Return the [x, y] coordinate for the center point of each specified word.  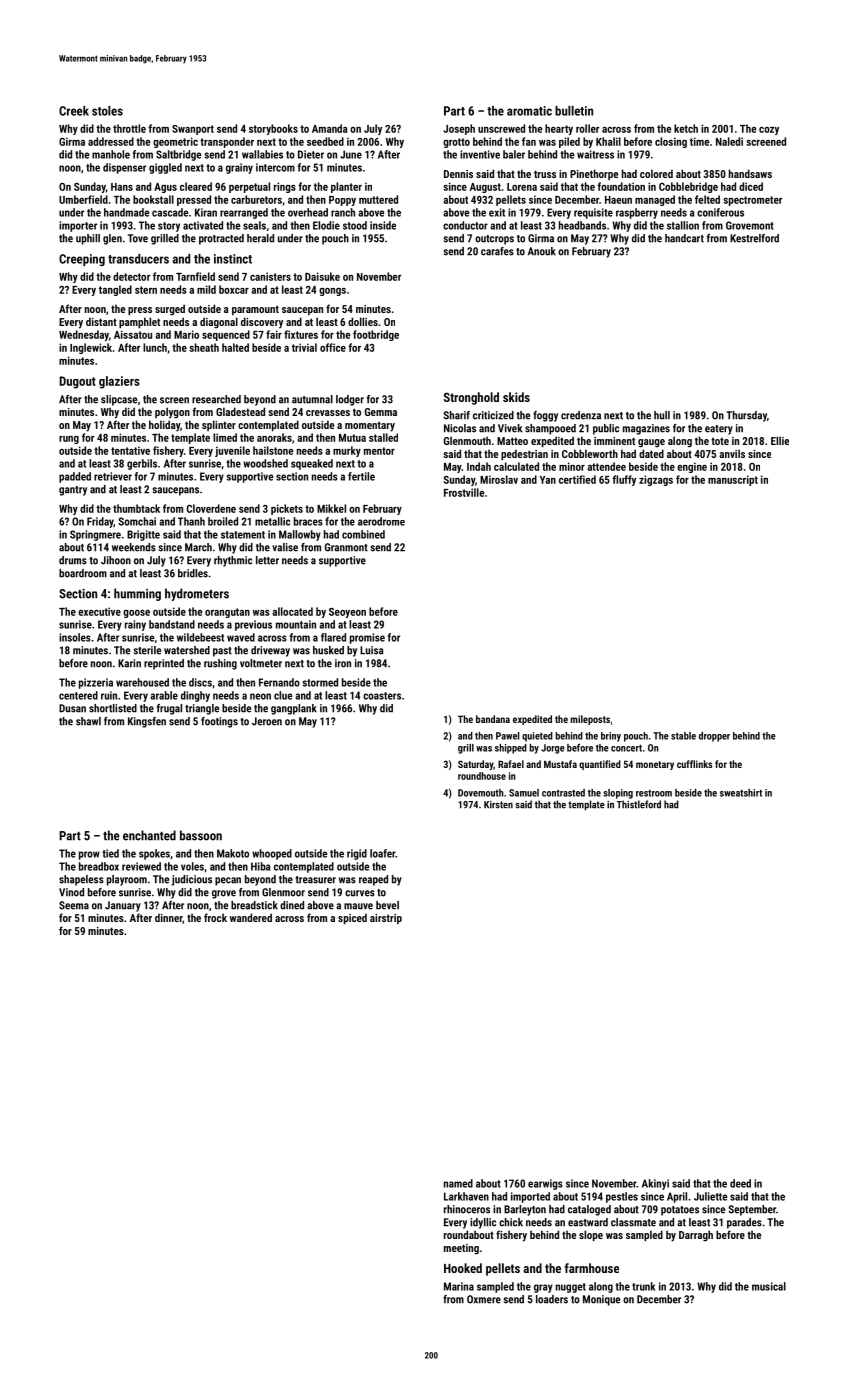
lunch [155, 347]
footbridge [376, 335]
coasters [382, 696]
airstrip [386, 919]
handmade [126, 212]
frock [215, 917]
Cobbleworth [590, 453]
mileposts [590, 720]
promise [367, 638]
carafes [497, 251]
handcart [684, 238]
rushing [220, 664]
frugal [169, 709]
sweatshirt [741, 793]
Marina [459, 1286]
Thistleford [639, 804]
